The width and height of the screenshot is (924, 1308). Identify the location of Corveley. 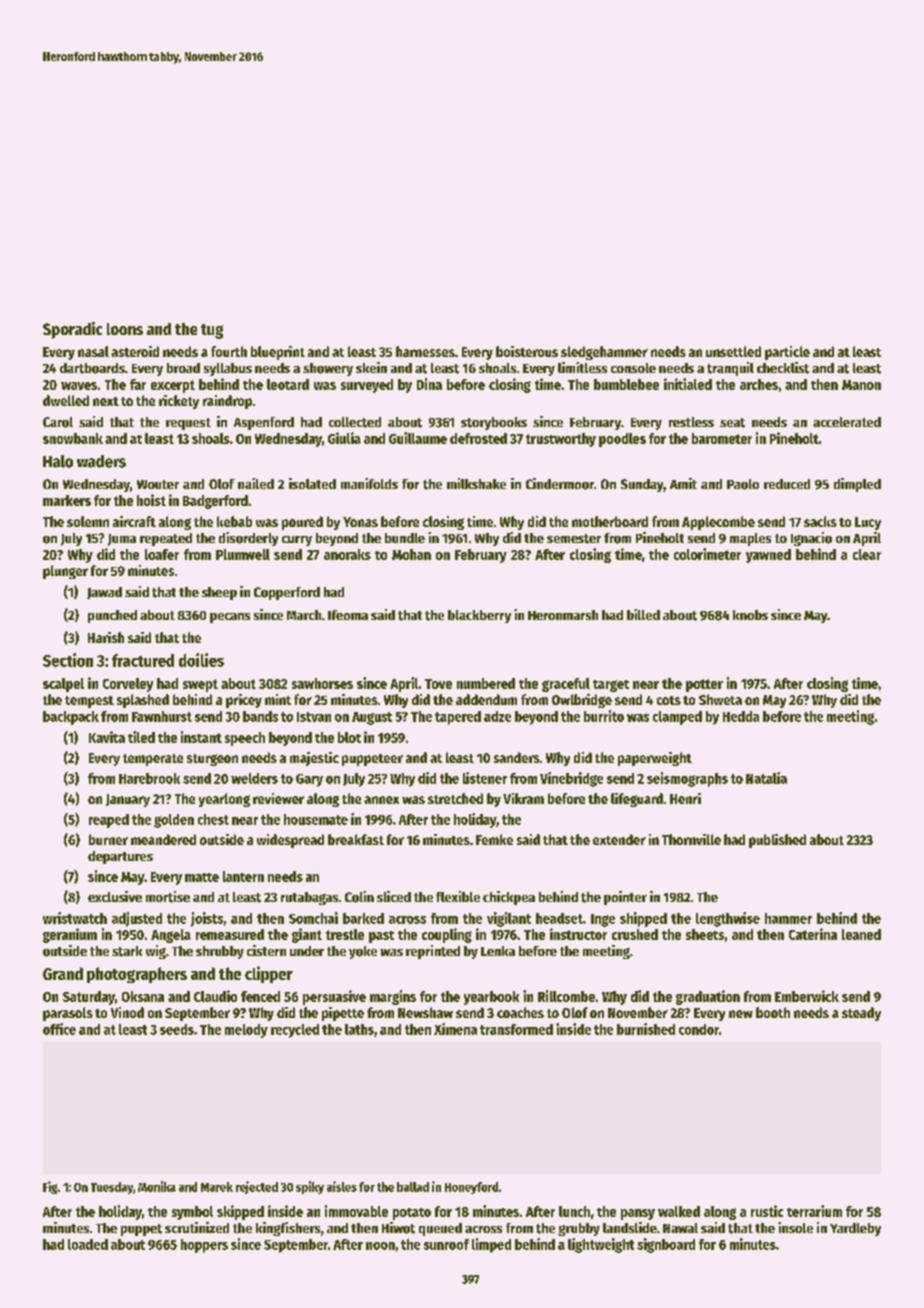
(128, 685).
